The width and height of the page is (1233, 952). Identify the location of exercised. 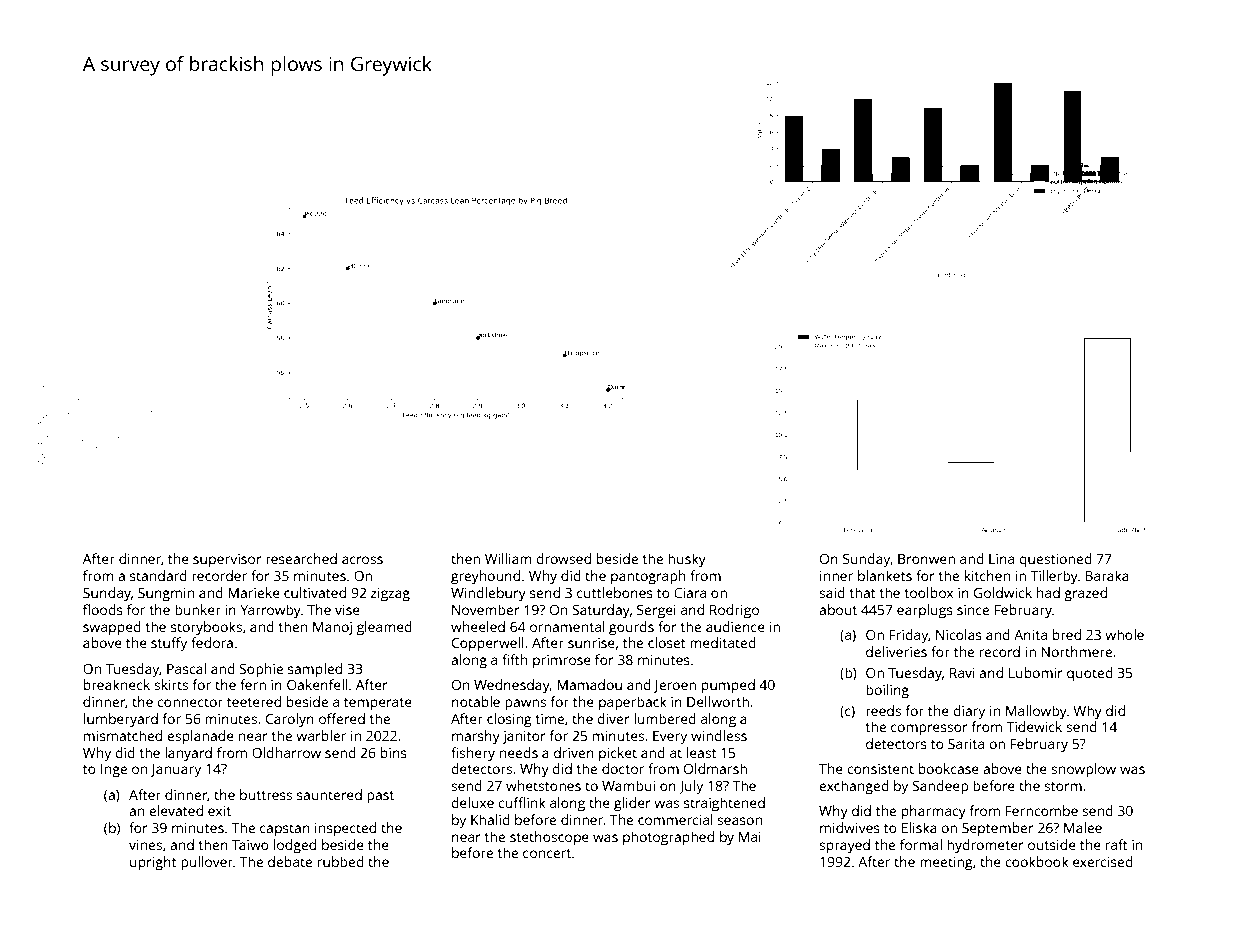
(1103, 861).
